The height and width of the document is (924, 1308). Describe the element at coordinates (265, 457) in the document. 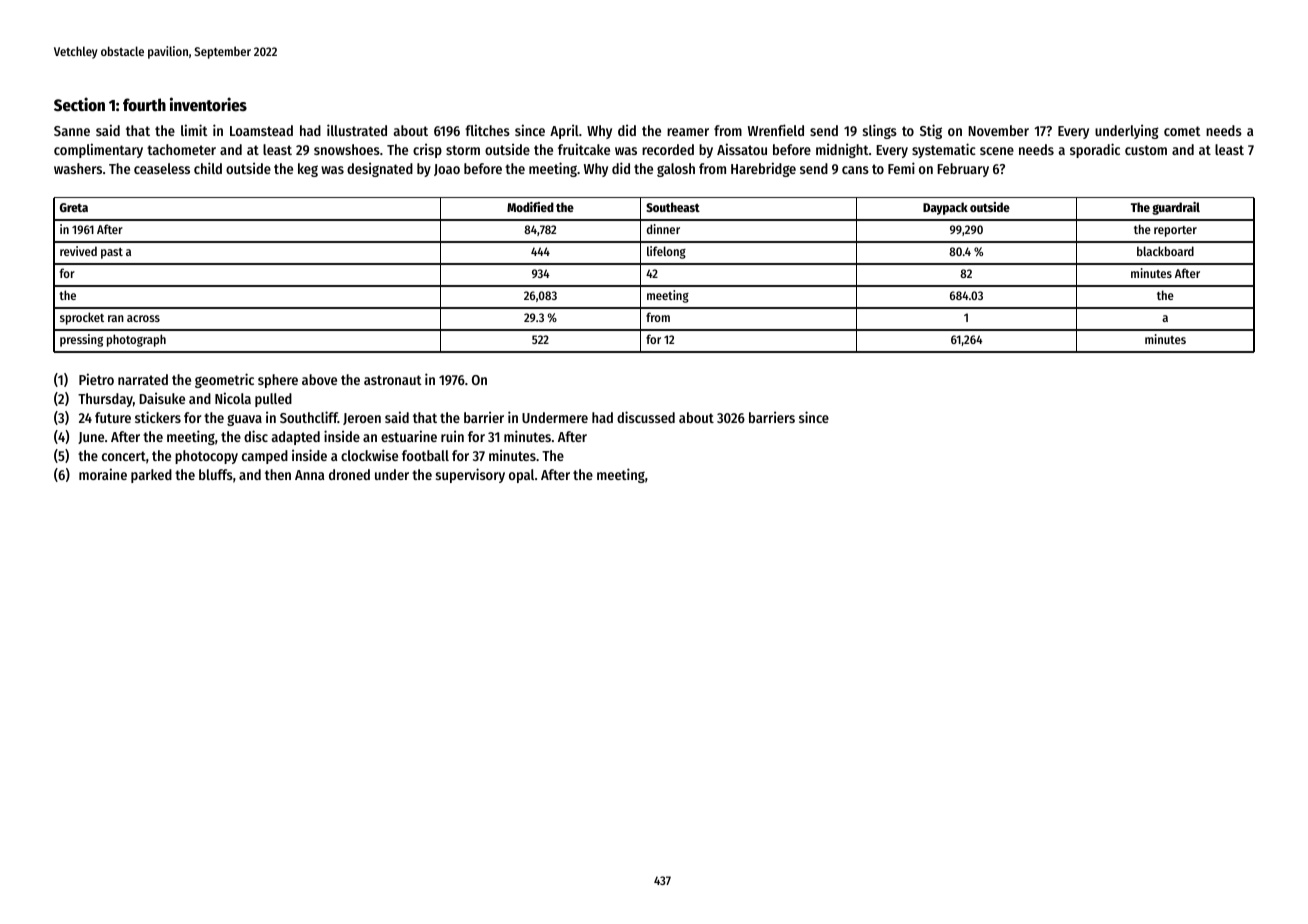

I see `camped` at that location.
